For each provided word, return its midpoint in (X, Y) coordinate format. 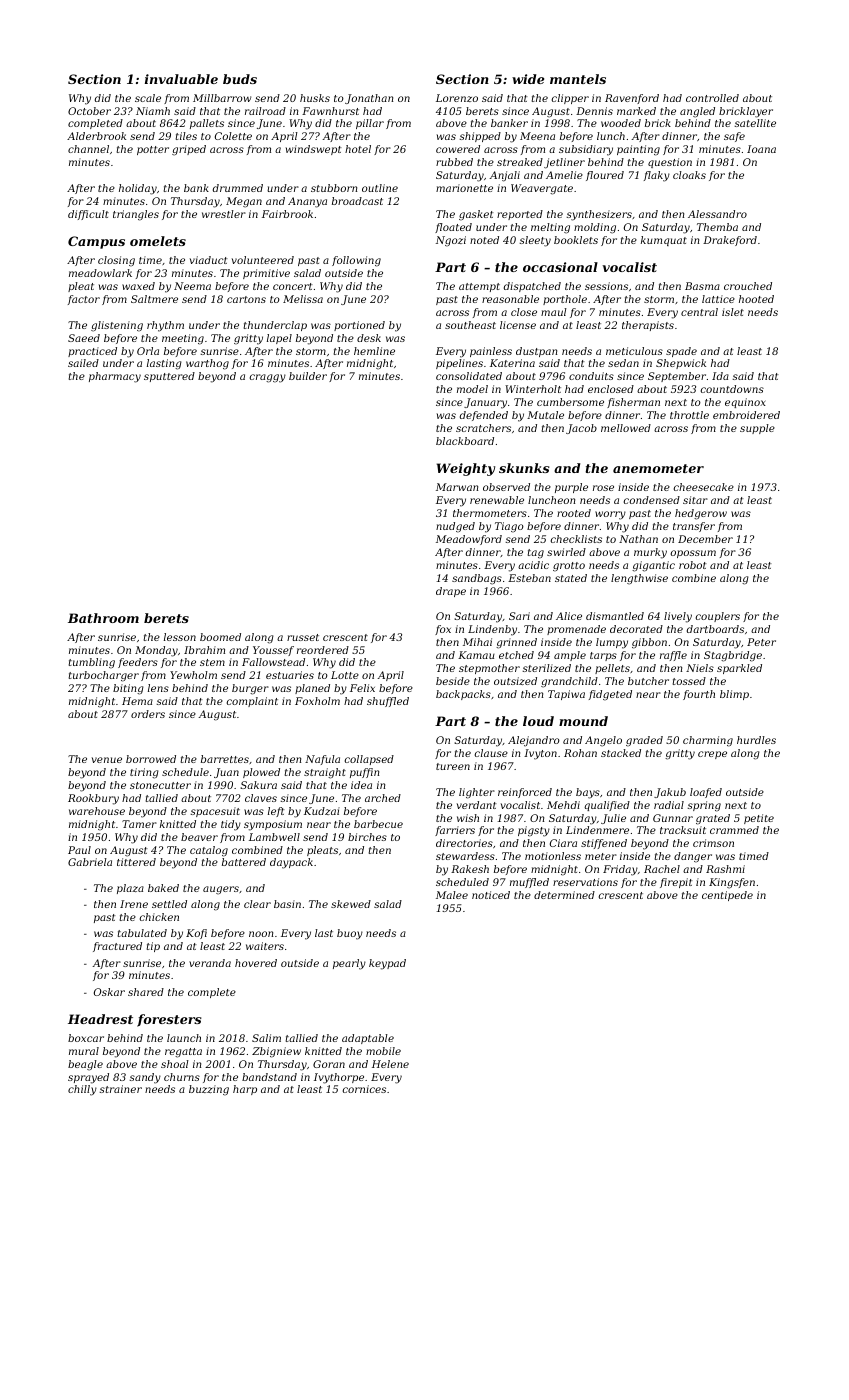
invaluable (181, 79)
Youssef (273, 651)
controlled (712, 98)
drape (451, 592)
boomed (220, 637)
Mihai (477, 642)
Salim (266, 1038)
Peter (761, 642)
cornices (364, 1089)
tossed (689, 681)
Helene (390, 1064)
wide (528, 79)
